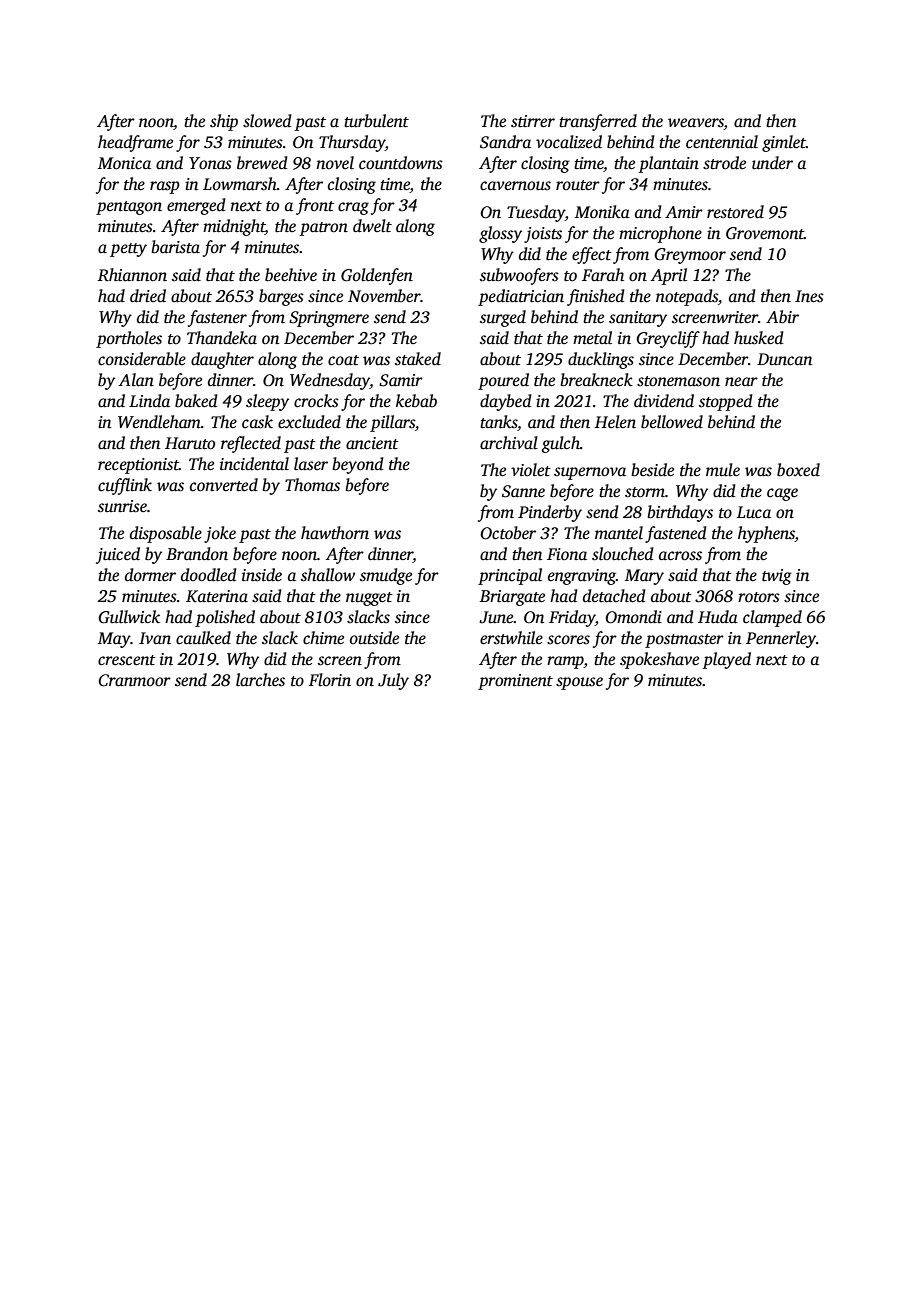  What do you see at coordinates (267, 121) in the image?
I see `slowed` at bounding box center [267, 121].
